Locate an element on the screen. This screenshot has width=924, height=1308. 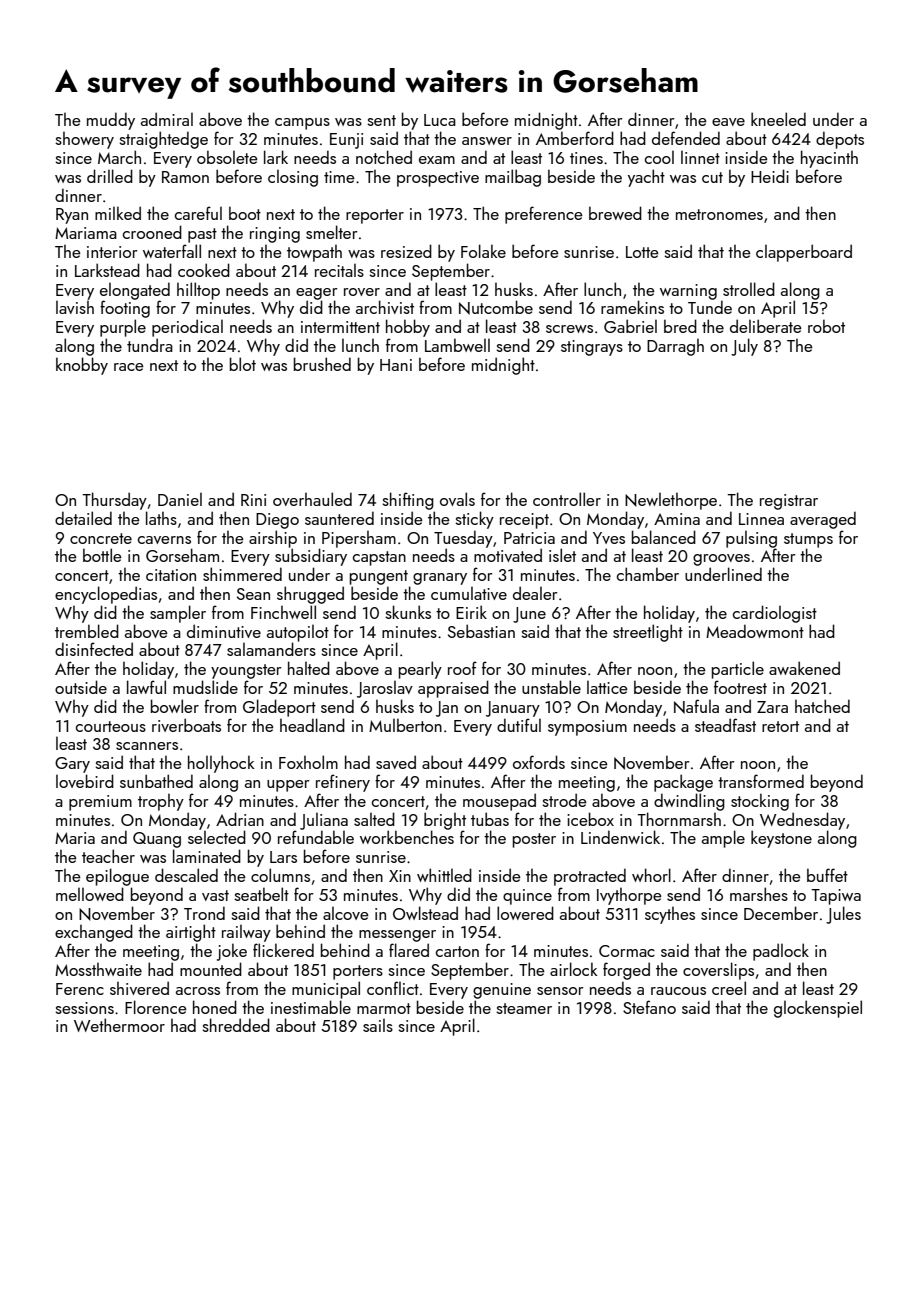
knobby is located at coordinates (82, 366).
